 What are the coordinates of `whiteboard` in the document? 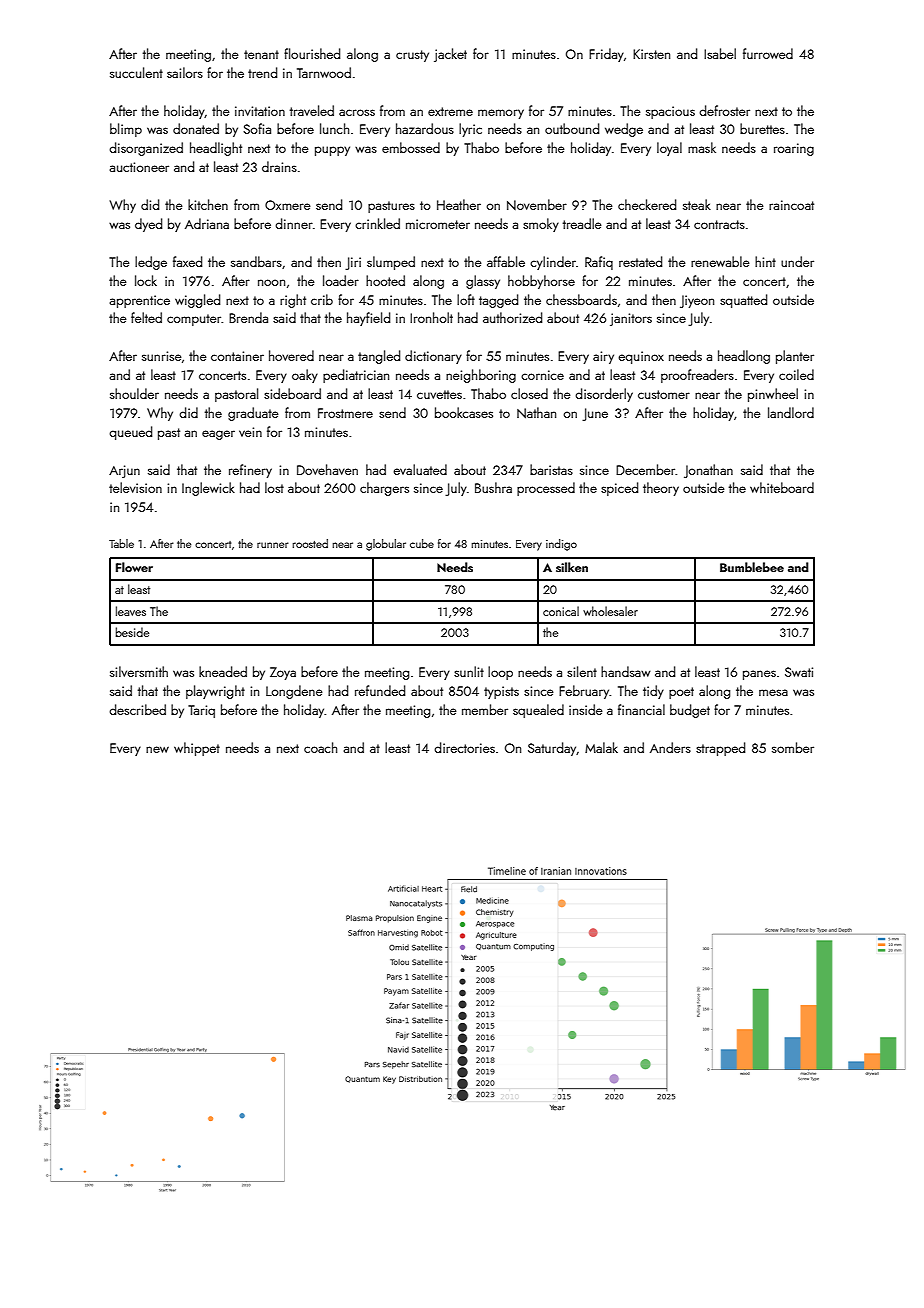 It's located at (782, 487).
